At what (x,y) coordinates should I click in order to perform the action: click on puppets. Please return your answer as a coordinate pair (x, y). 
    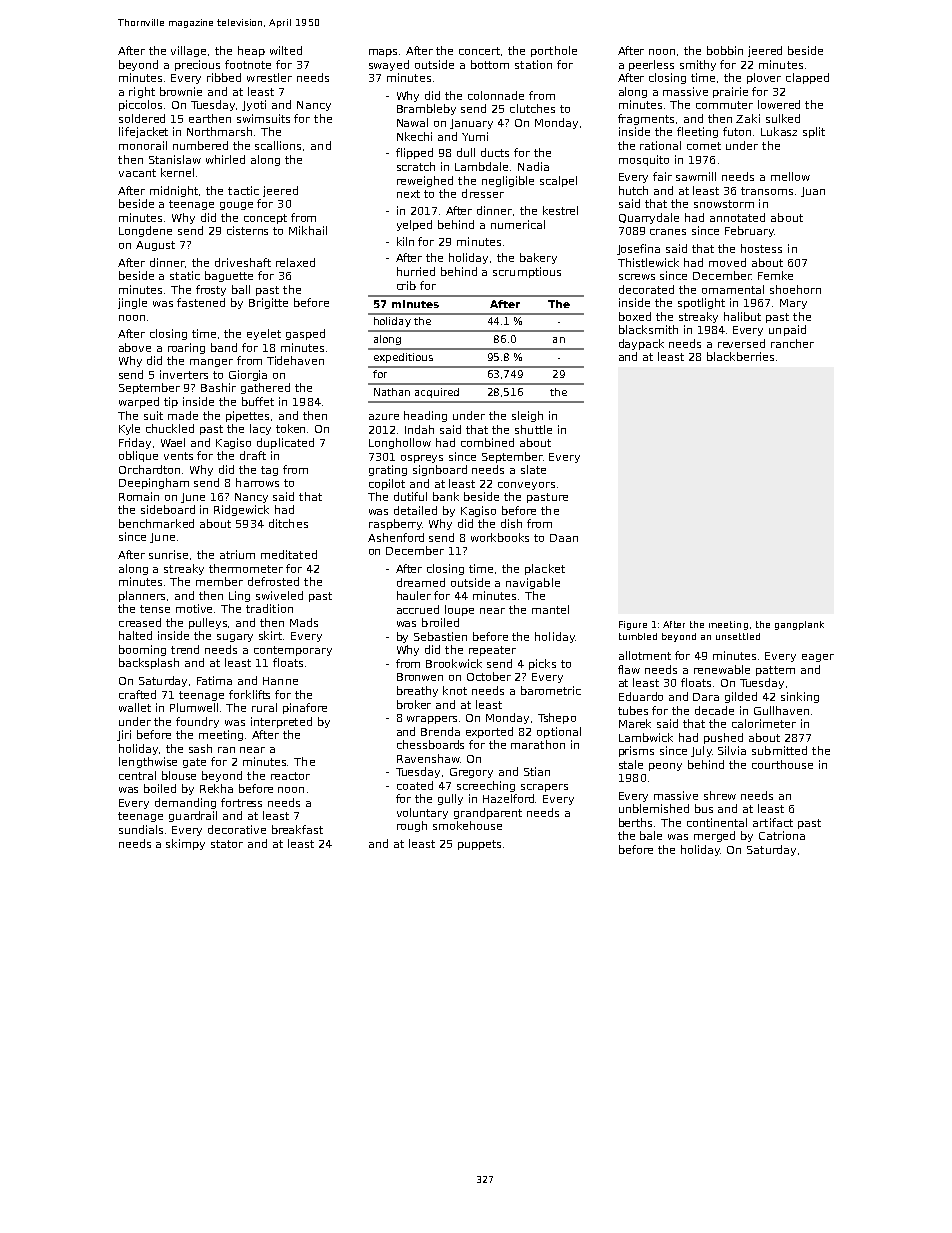
    Looking at the image, I should click on (479, 845).
